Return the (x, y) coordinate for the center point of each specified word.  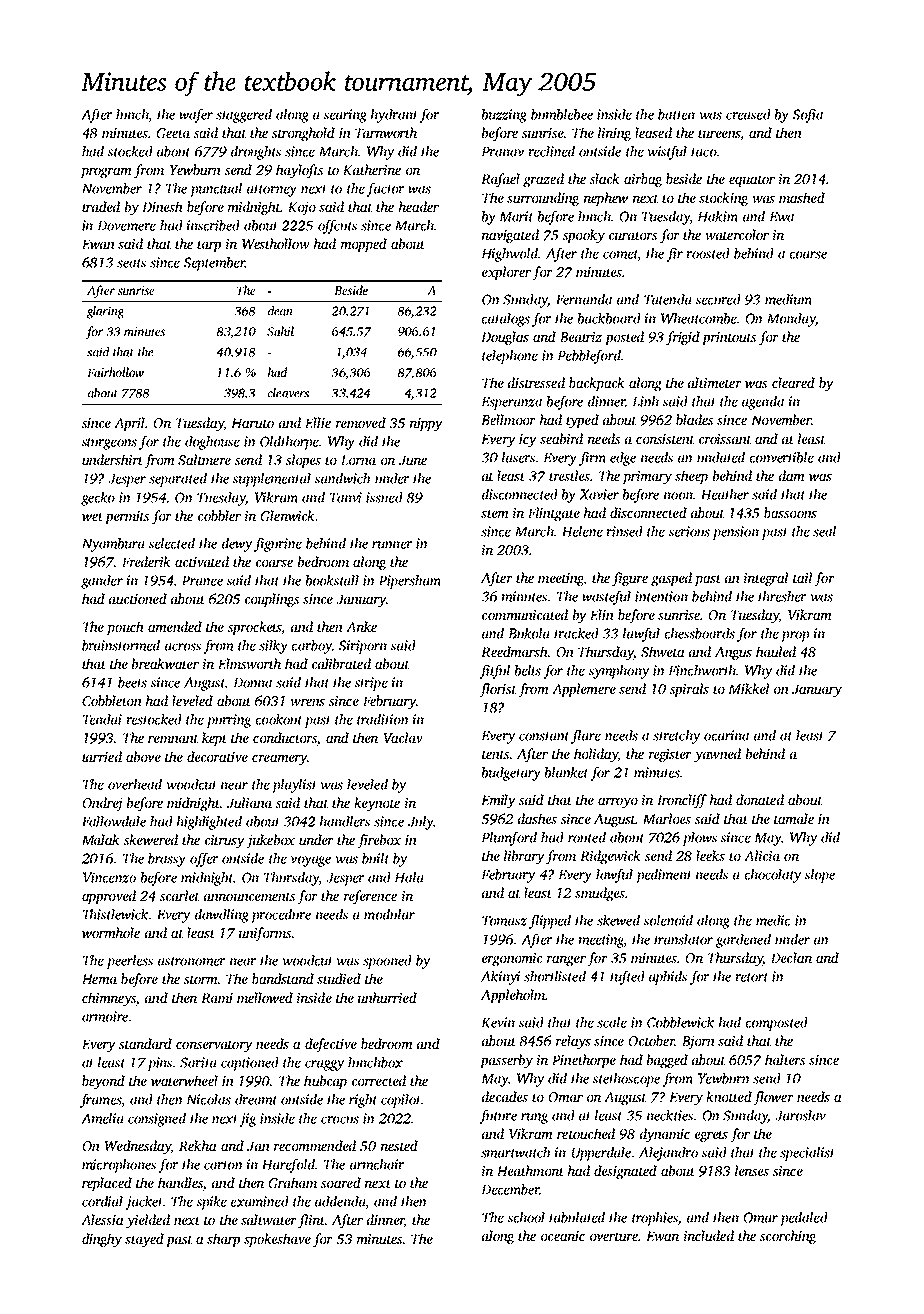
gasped (671, 579)
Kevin (498, 1022)
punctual (216, 190)
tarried (102, 756)
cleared (793, 382)
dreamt (256, 1099)
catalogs (506, 320)
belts (528, 670)
